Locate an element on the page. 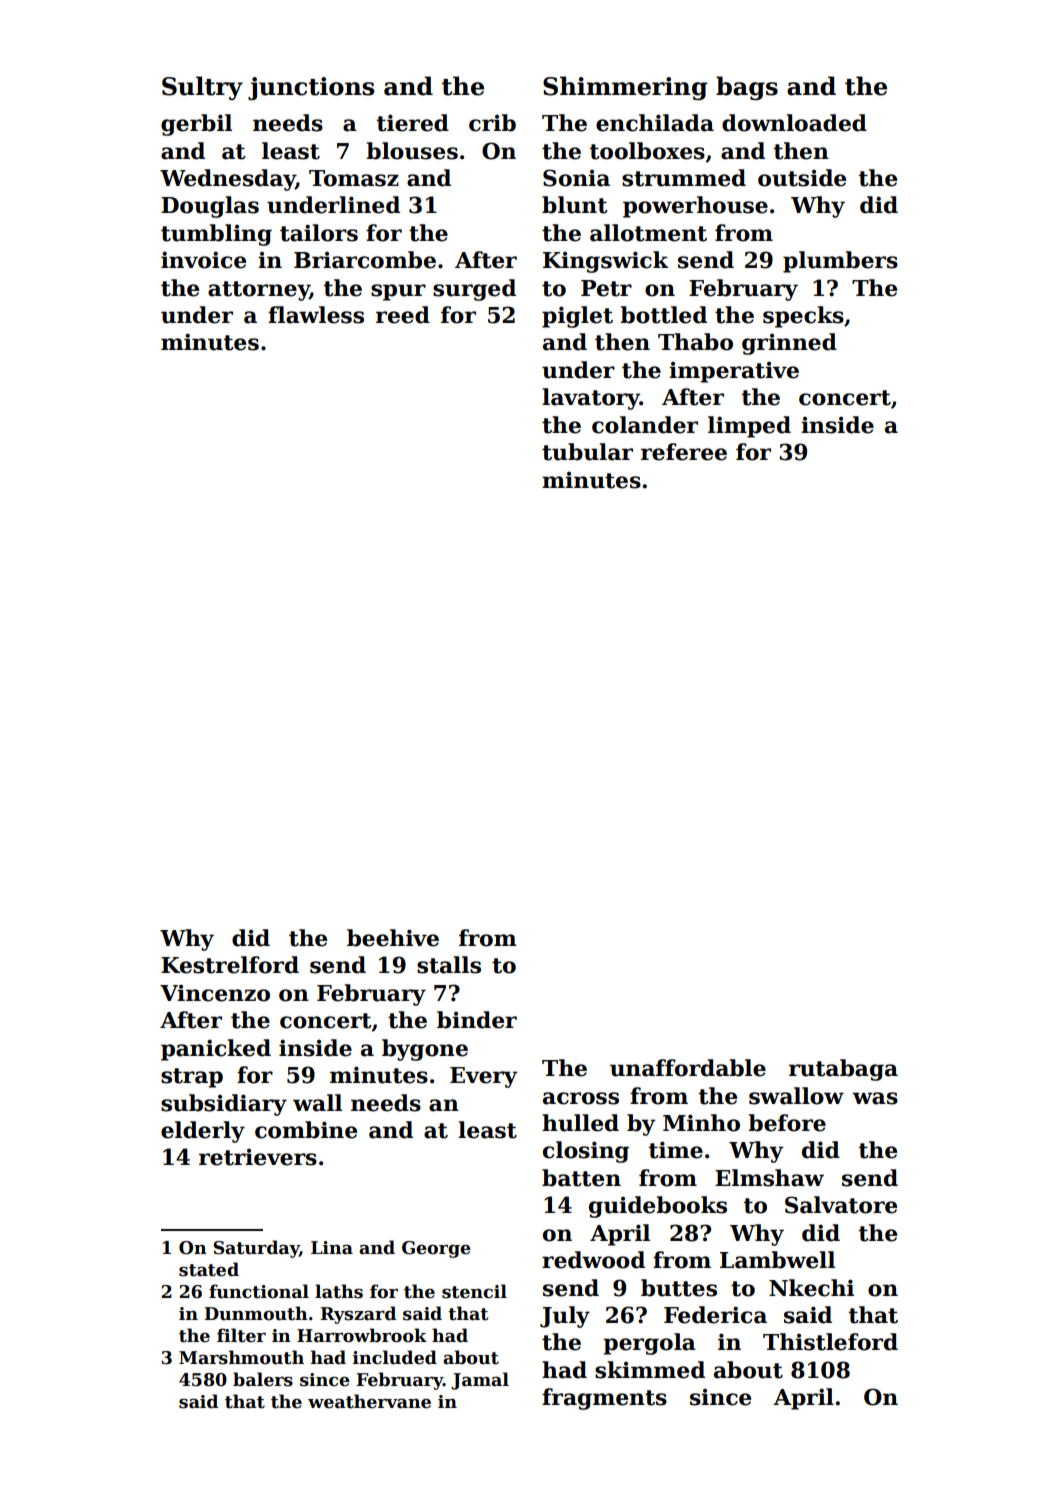 The width and height of the document is (1059, 1505). flawless is located at coordinates (316, 315).
